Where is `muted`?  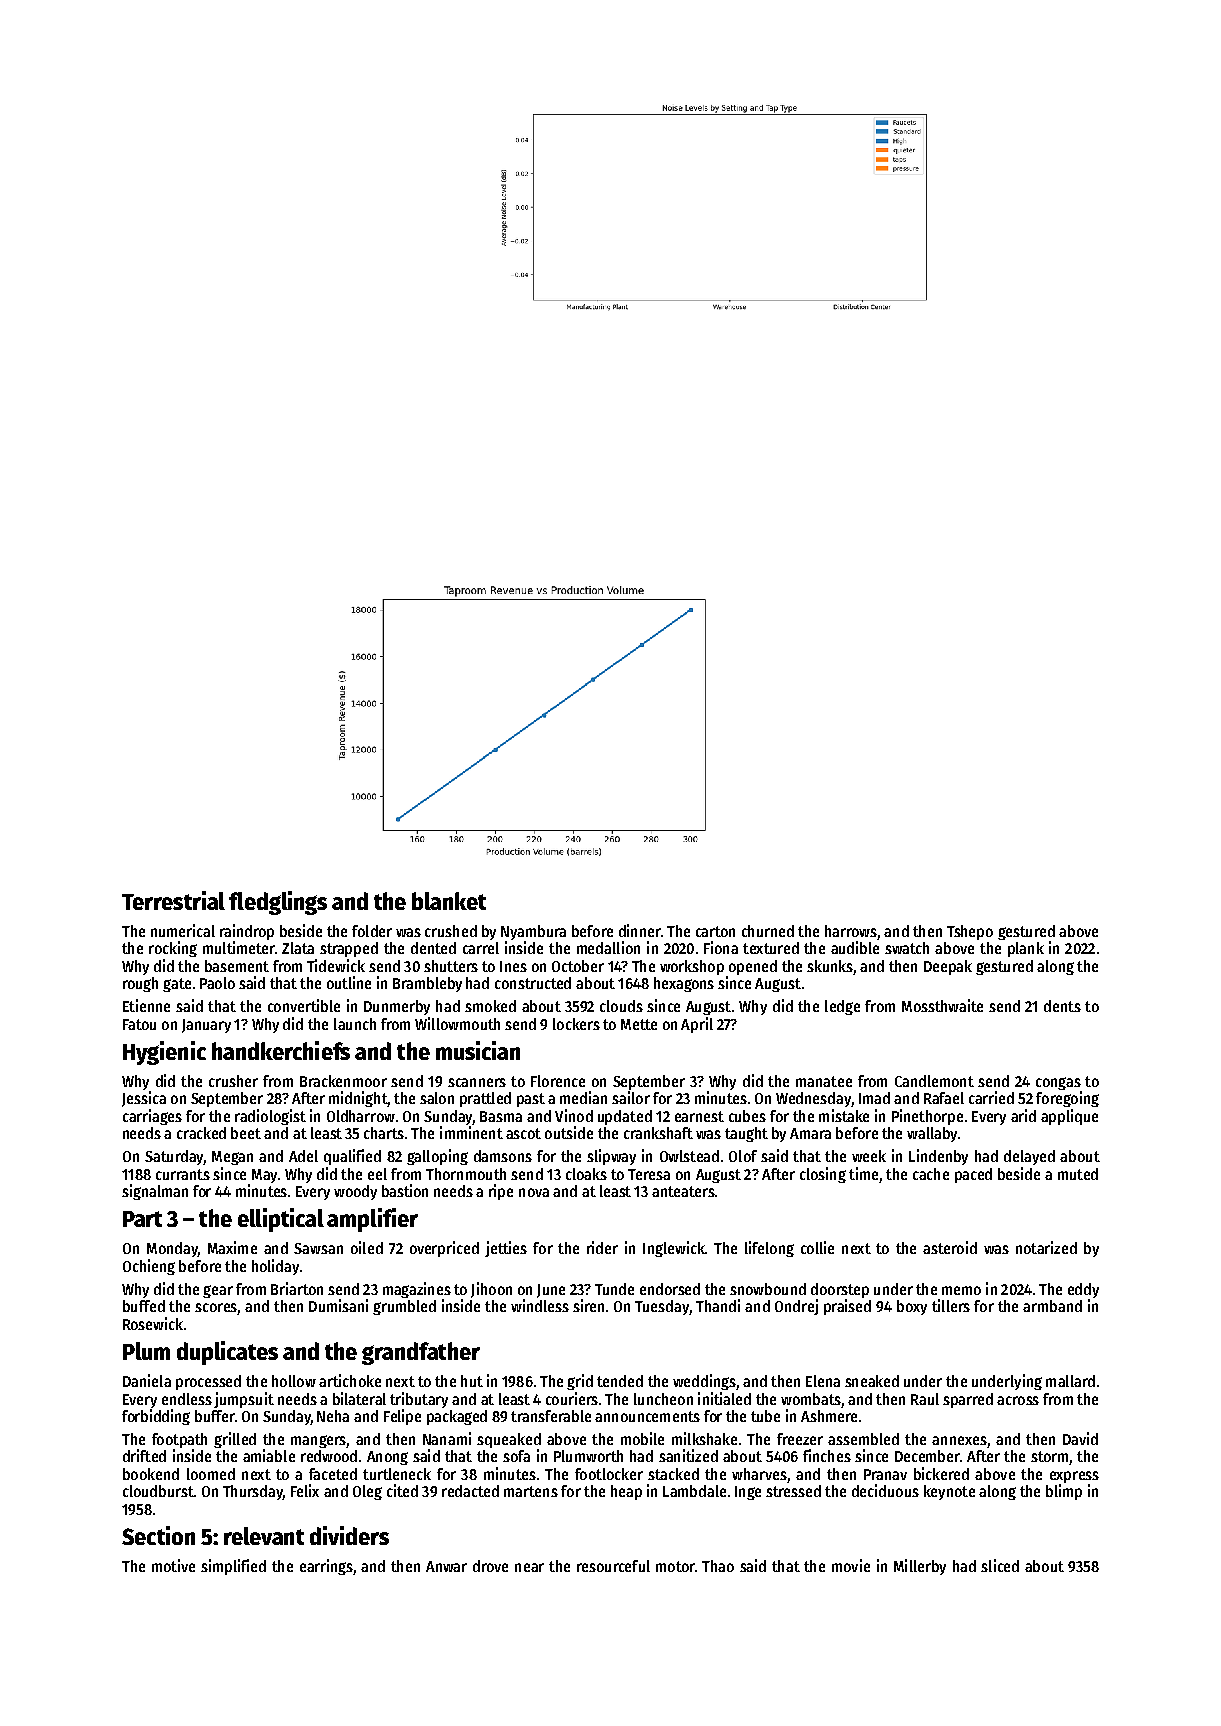 muted is located at coordinates (1078, 1174).
